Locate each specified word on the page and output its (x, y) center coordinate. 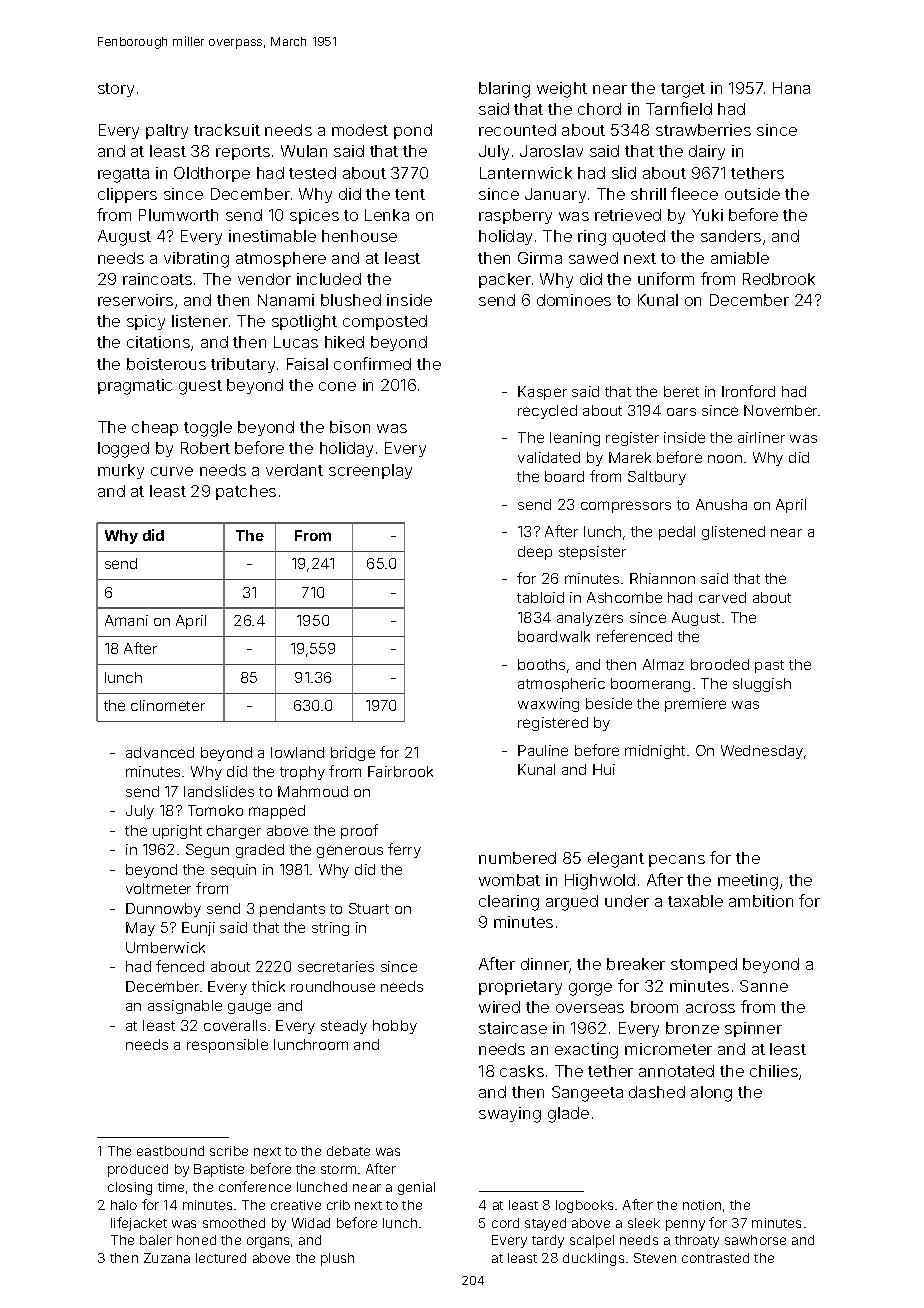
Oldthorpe (212, 174)
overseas (590, 1008)
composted (385, 322)
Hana (791, 88)
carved (722, 597)
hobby (395, 1027)
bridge (353, 754)
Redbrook (779, 279)
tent (410, 194)
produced (138, 1170)
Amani (126, 620)
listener (200, 321)
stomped (704, 965)
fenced (180, 966)
